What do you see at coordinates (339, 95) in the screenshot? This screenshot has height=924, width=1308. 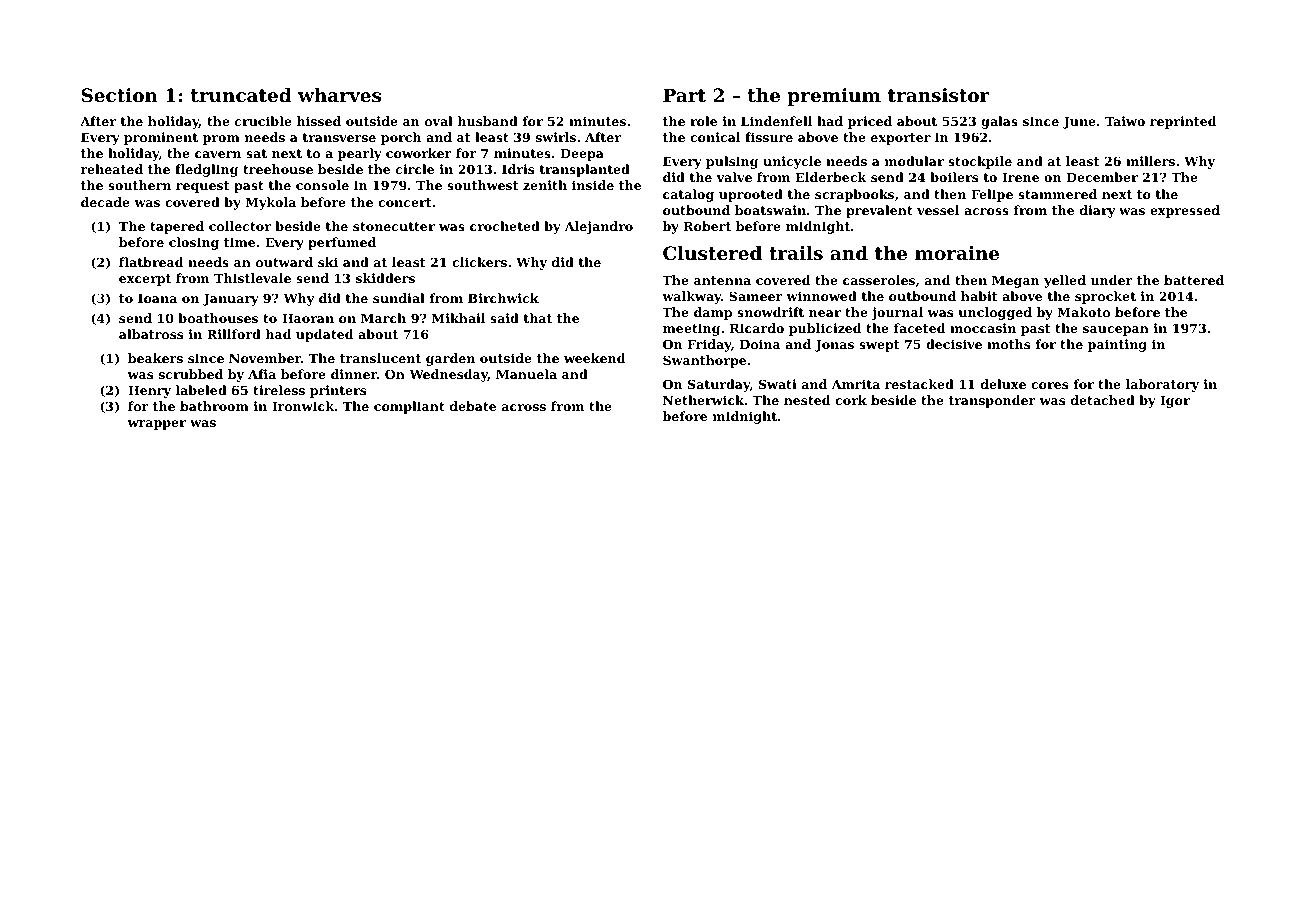 I see `wharves` at bounding box center [339, 95].
